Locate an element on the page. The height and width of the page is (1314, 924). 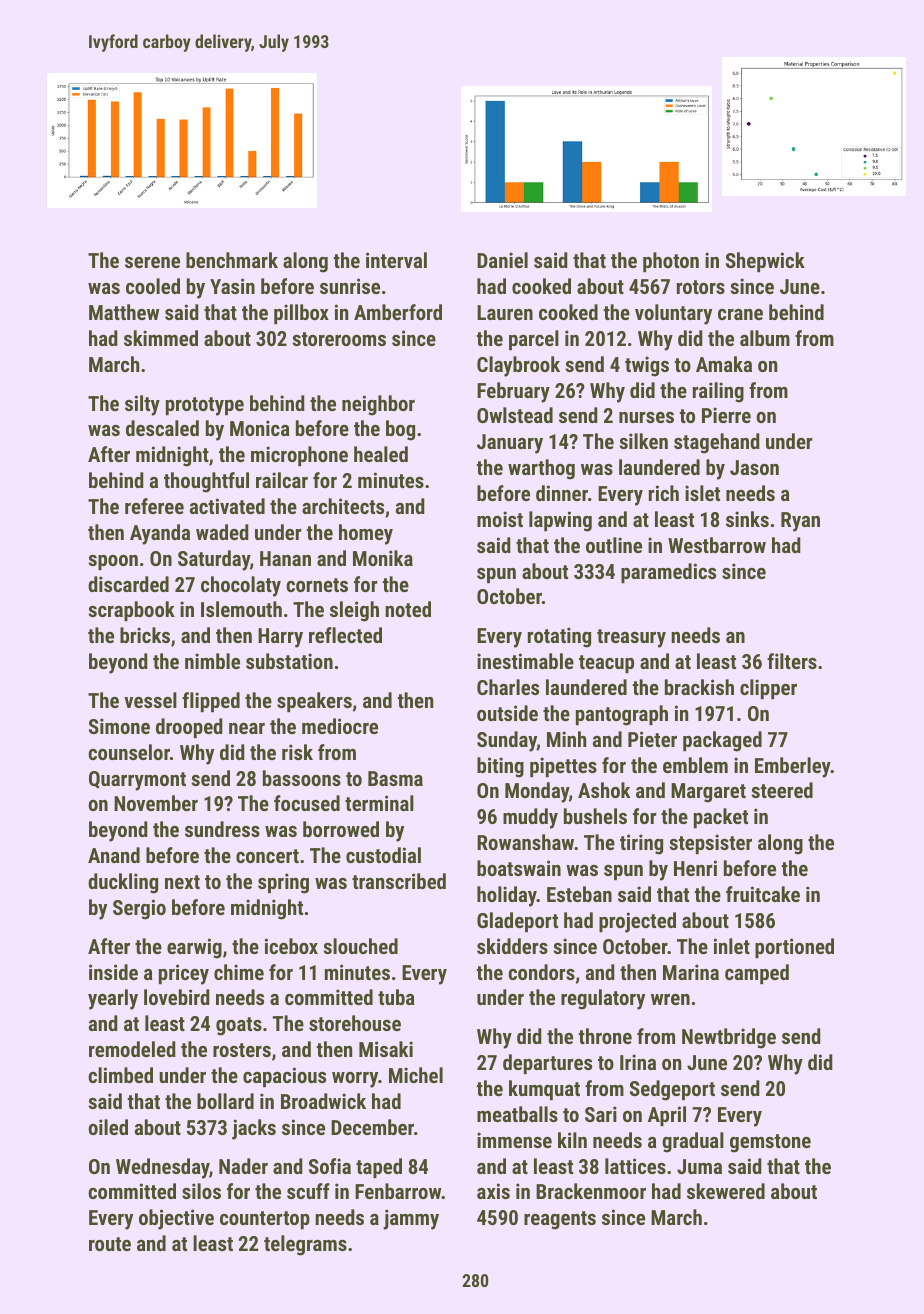
Monika is located at coordinates (383, 558).
